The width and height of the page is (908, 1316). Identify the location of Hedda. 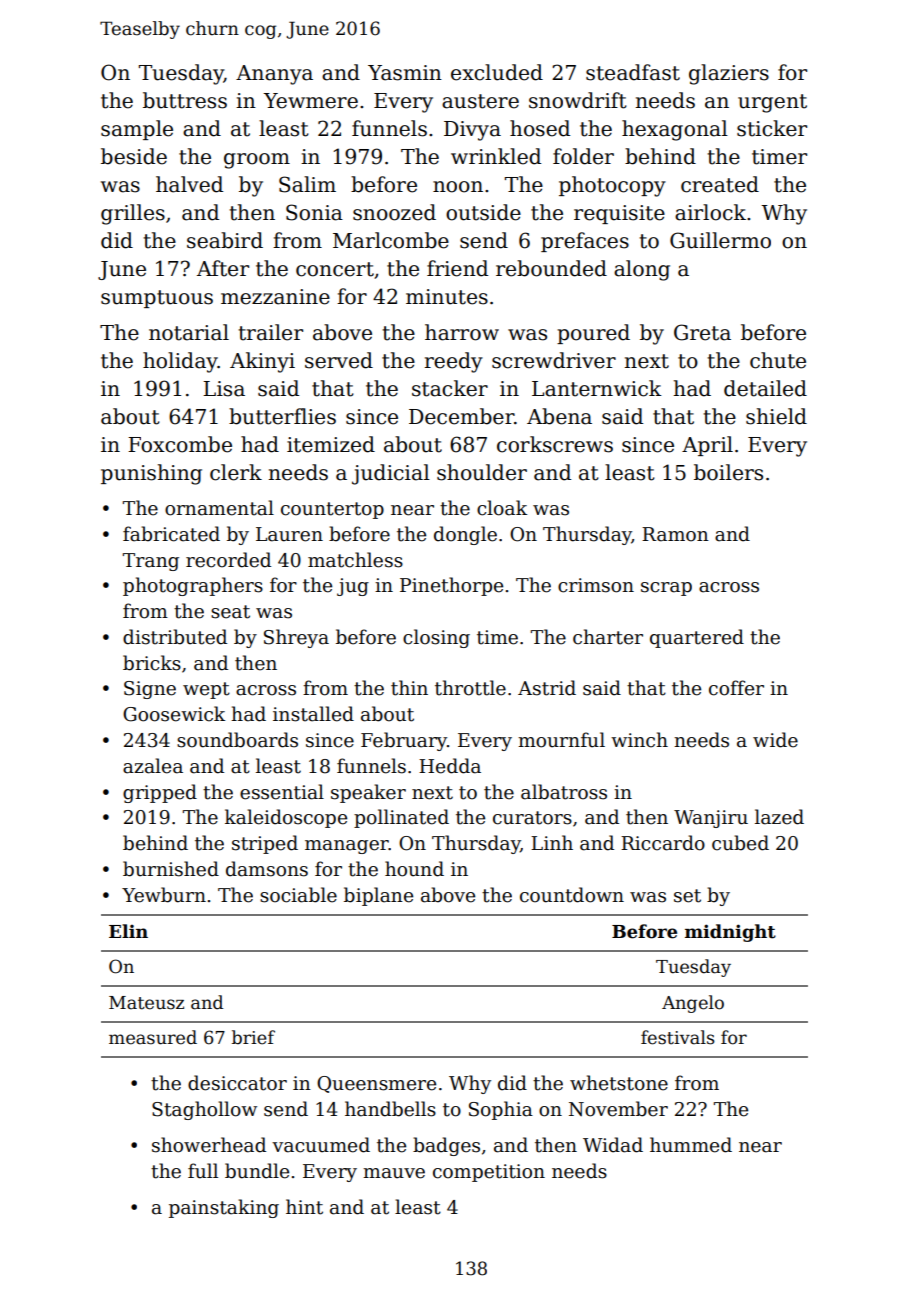
(450, 766).
